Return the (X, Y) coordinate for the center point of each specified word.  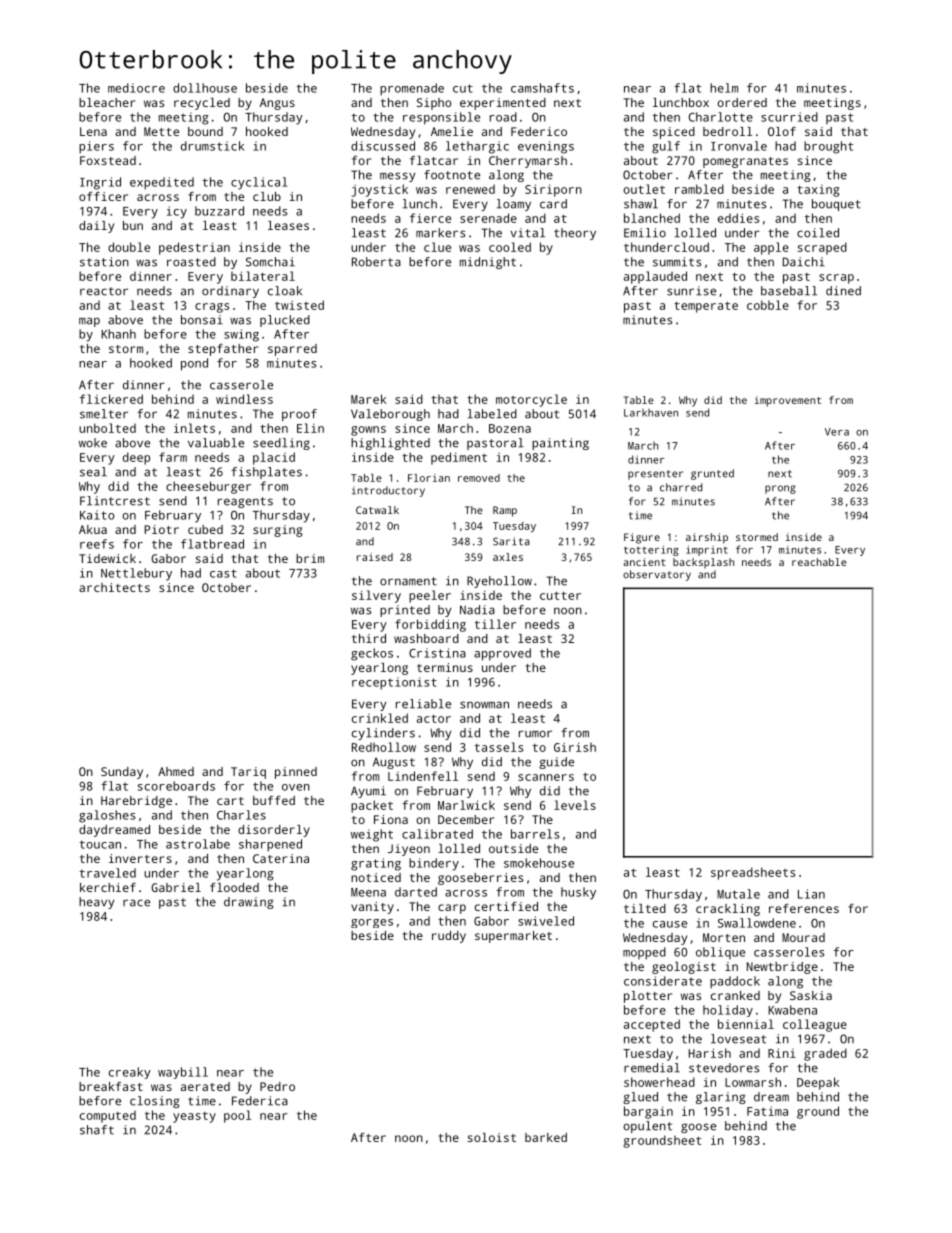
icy (177, 212)
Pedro (277, 1086)
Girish (575, 747)
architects (114, 587)
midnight (488, 263)
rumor (535, 734)
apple (771, 248)
